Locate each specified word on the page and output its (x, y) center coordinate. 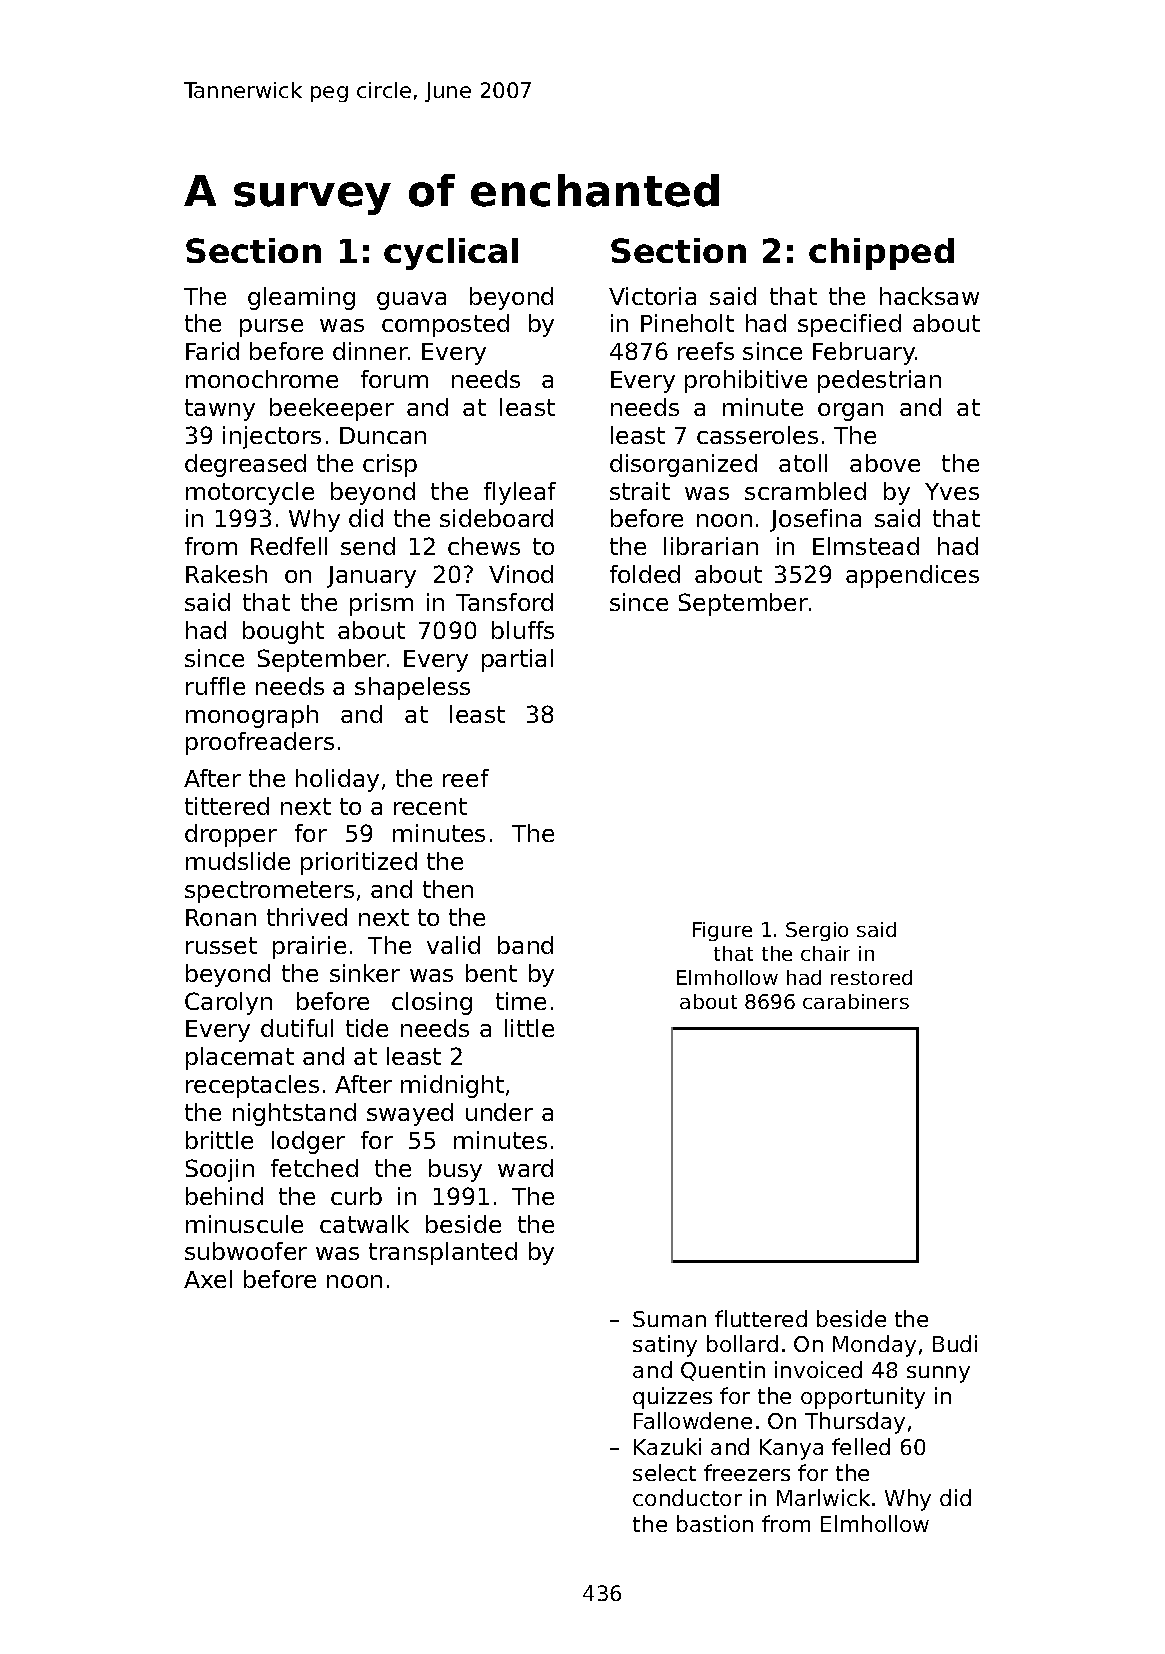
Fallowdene (693, 1420)
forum (394, 379)
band (525, 945)
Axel (208, 1279)
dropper (231, 835)
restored (871, 977)
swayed (410, 1114)
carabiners (856, 1001)
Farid (212, 351)
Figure (722, 931)
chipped (881, 254)
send (368, 546)
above (885, 463)
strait (640, 491)
